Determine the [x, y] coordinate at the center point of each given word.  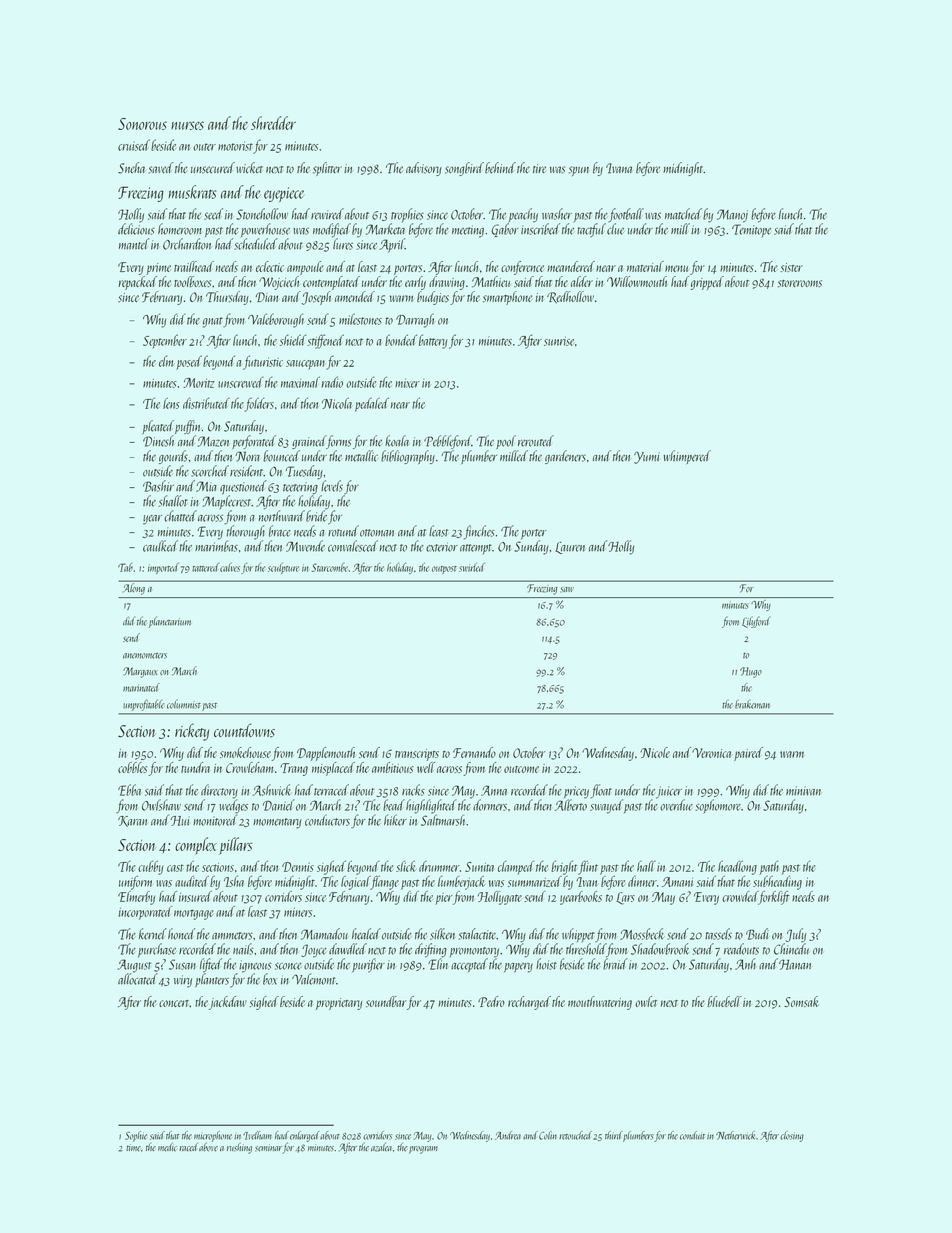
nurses [187, 125]
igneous [255, 966]
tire [539, 168]
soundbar [386, 1001]
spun [579, 171]
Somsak [801, 1001]
